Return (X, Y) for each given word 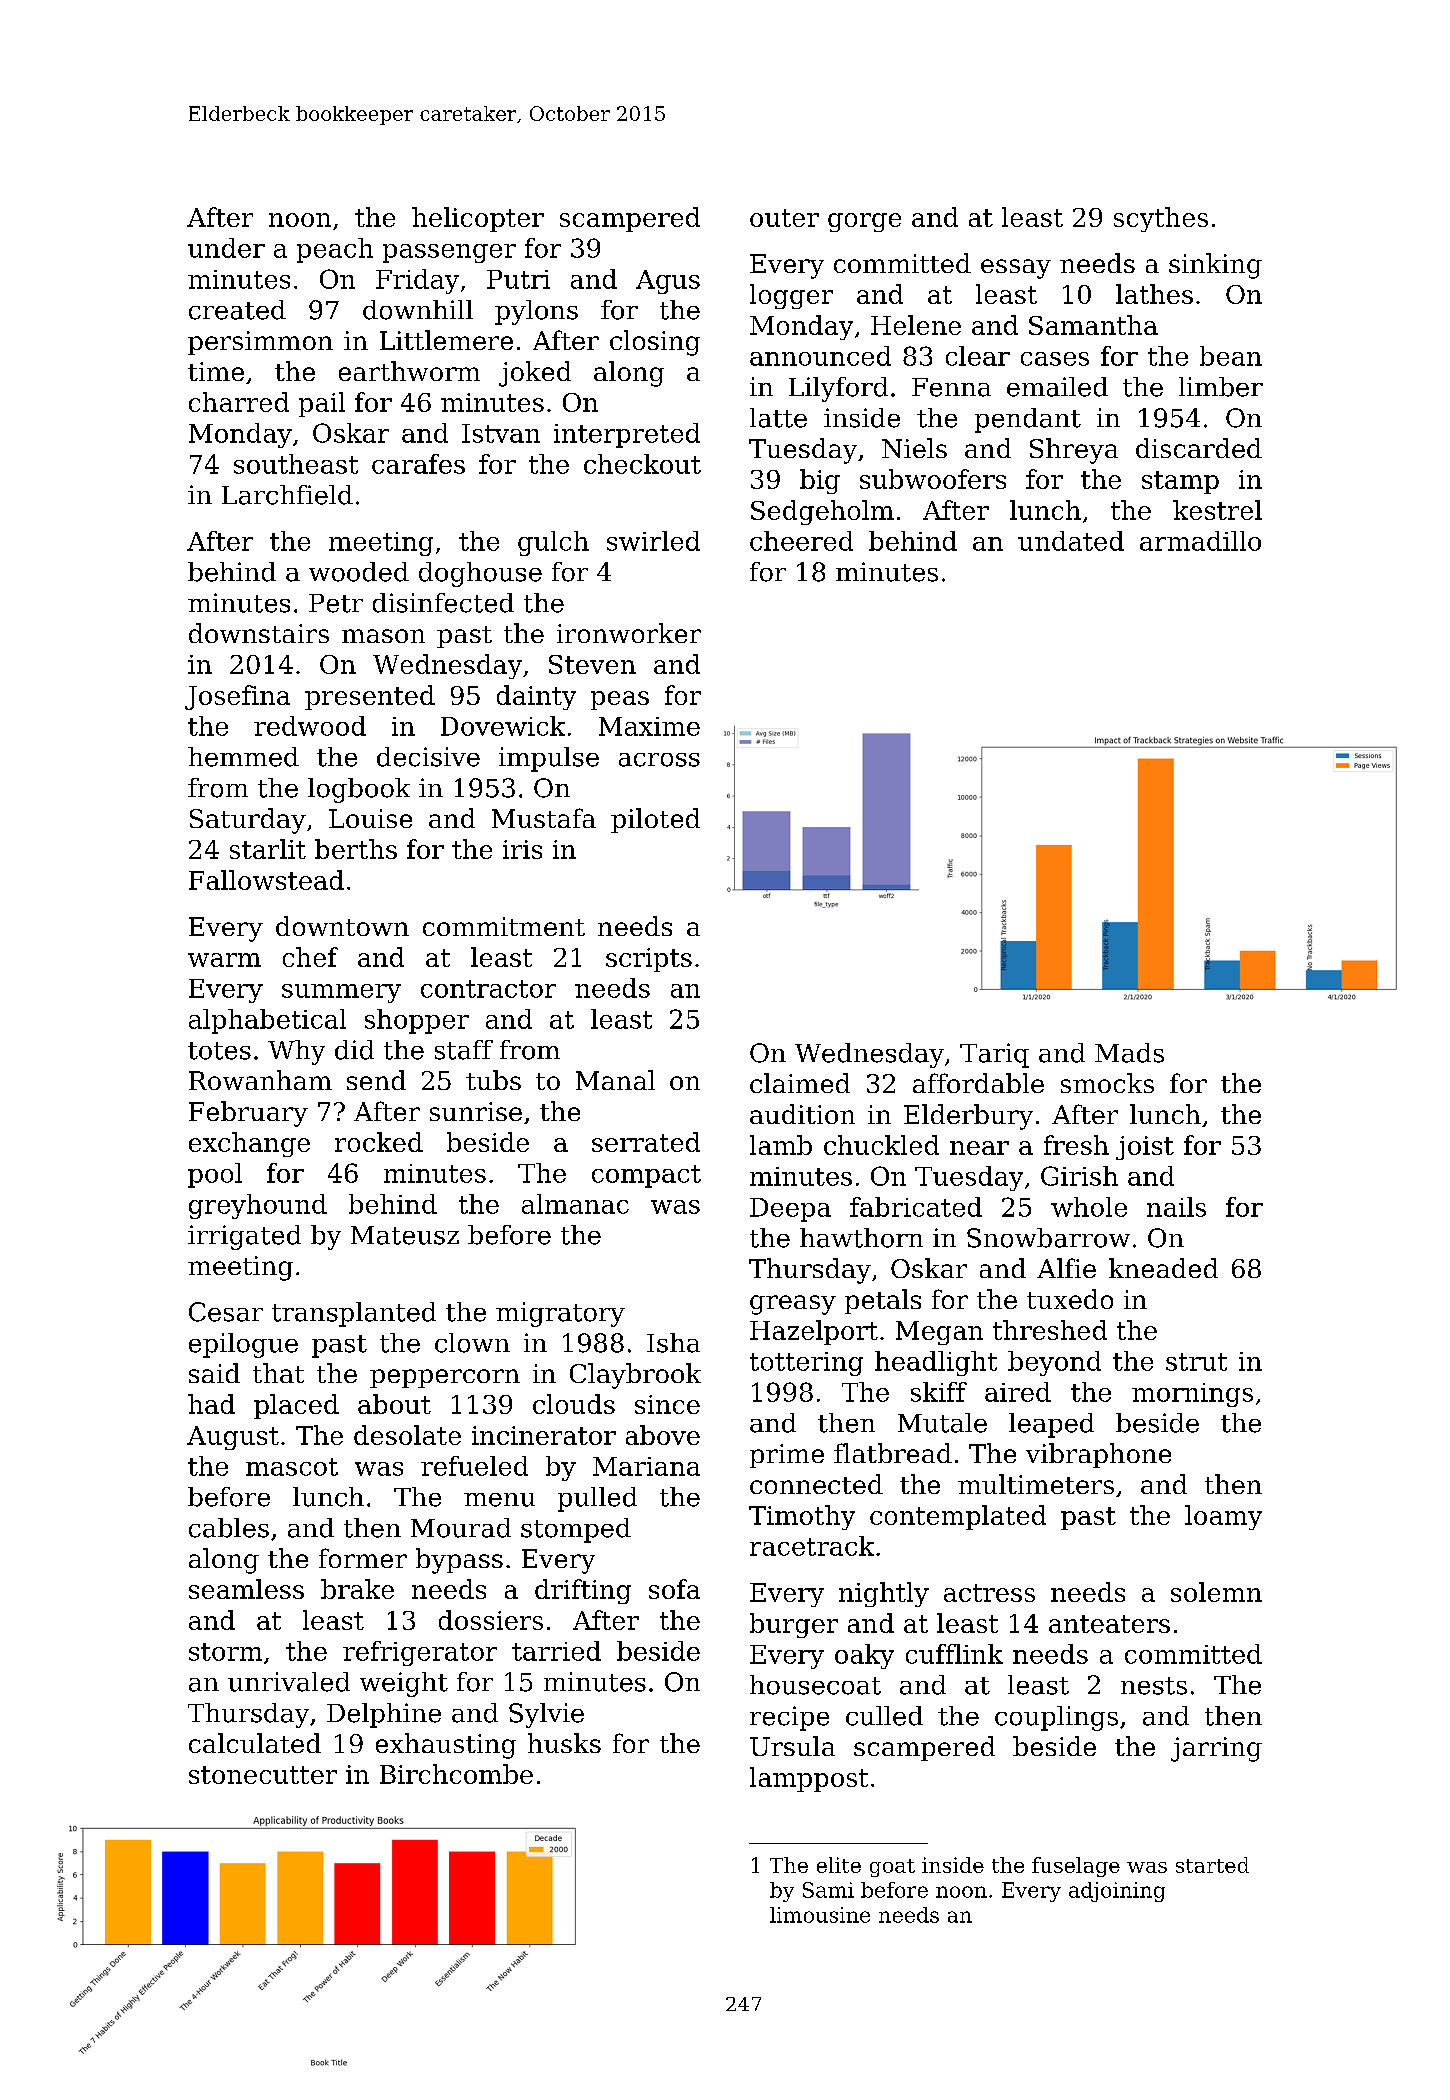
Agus (668, 282)
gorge (864, 222)
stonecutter (263, 1775)
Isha (673, 1343)
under (226, 248)
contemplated (958, 1517)
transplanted (354, 1314)
